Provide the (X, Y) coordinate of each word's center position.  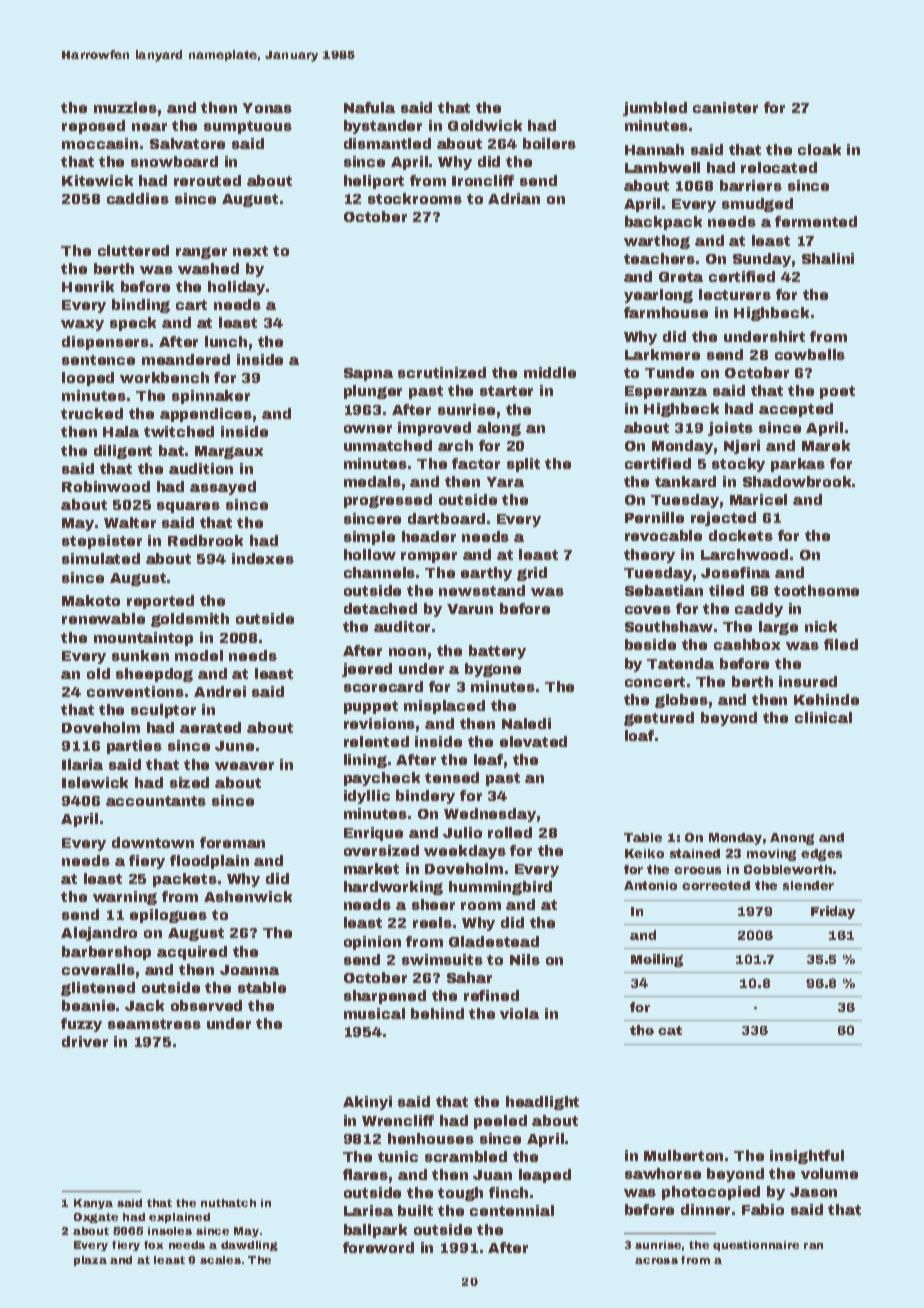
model (199, 655)
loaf (639, 735)
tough (460, 1194)
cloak (819, 149)
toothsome (816, 590)
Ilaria (82, 764)
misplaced (444, 707)
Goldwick (485, 125)
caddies (138, 198)
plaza (90, 1261)
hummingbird (500, 888)
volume (829, 1173)
